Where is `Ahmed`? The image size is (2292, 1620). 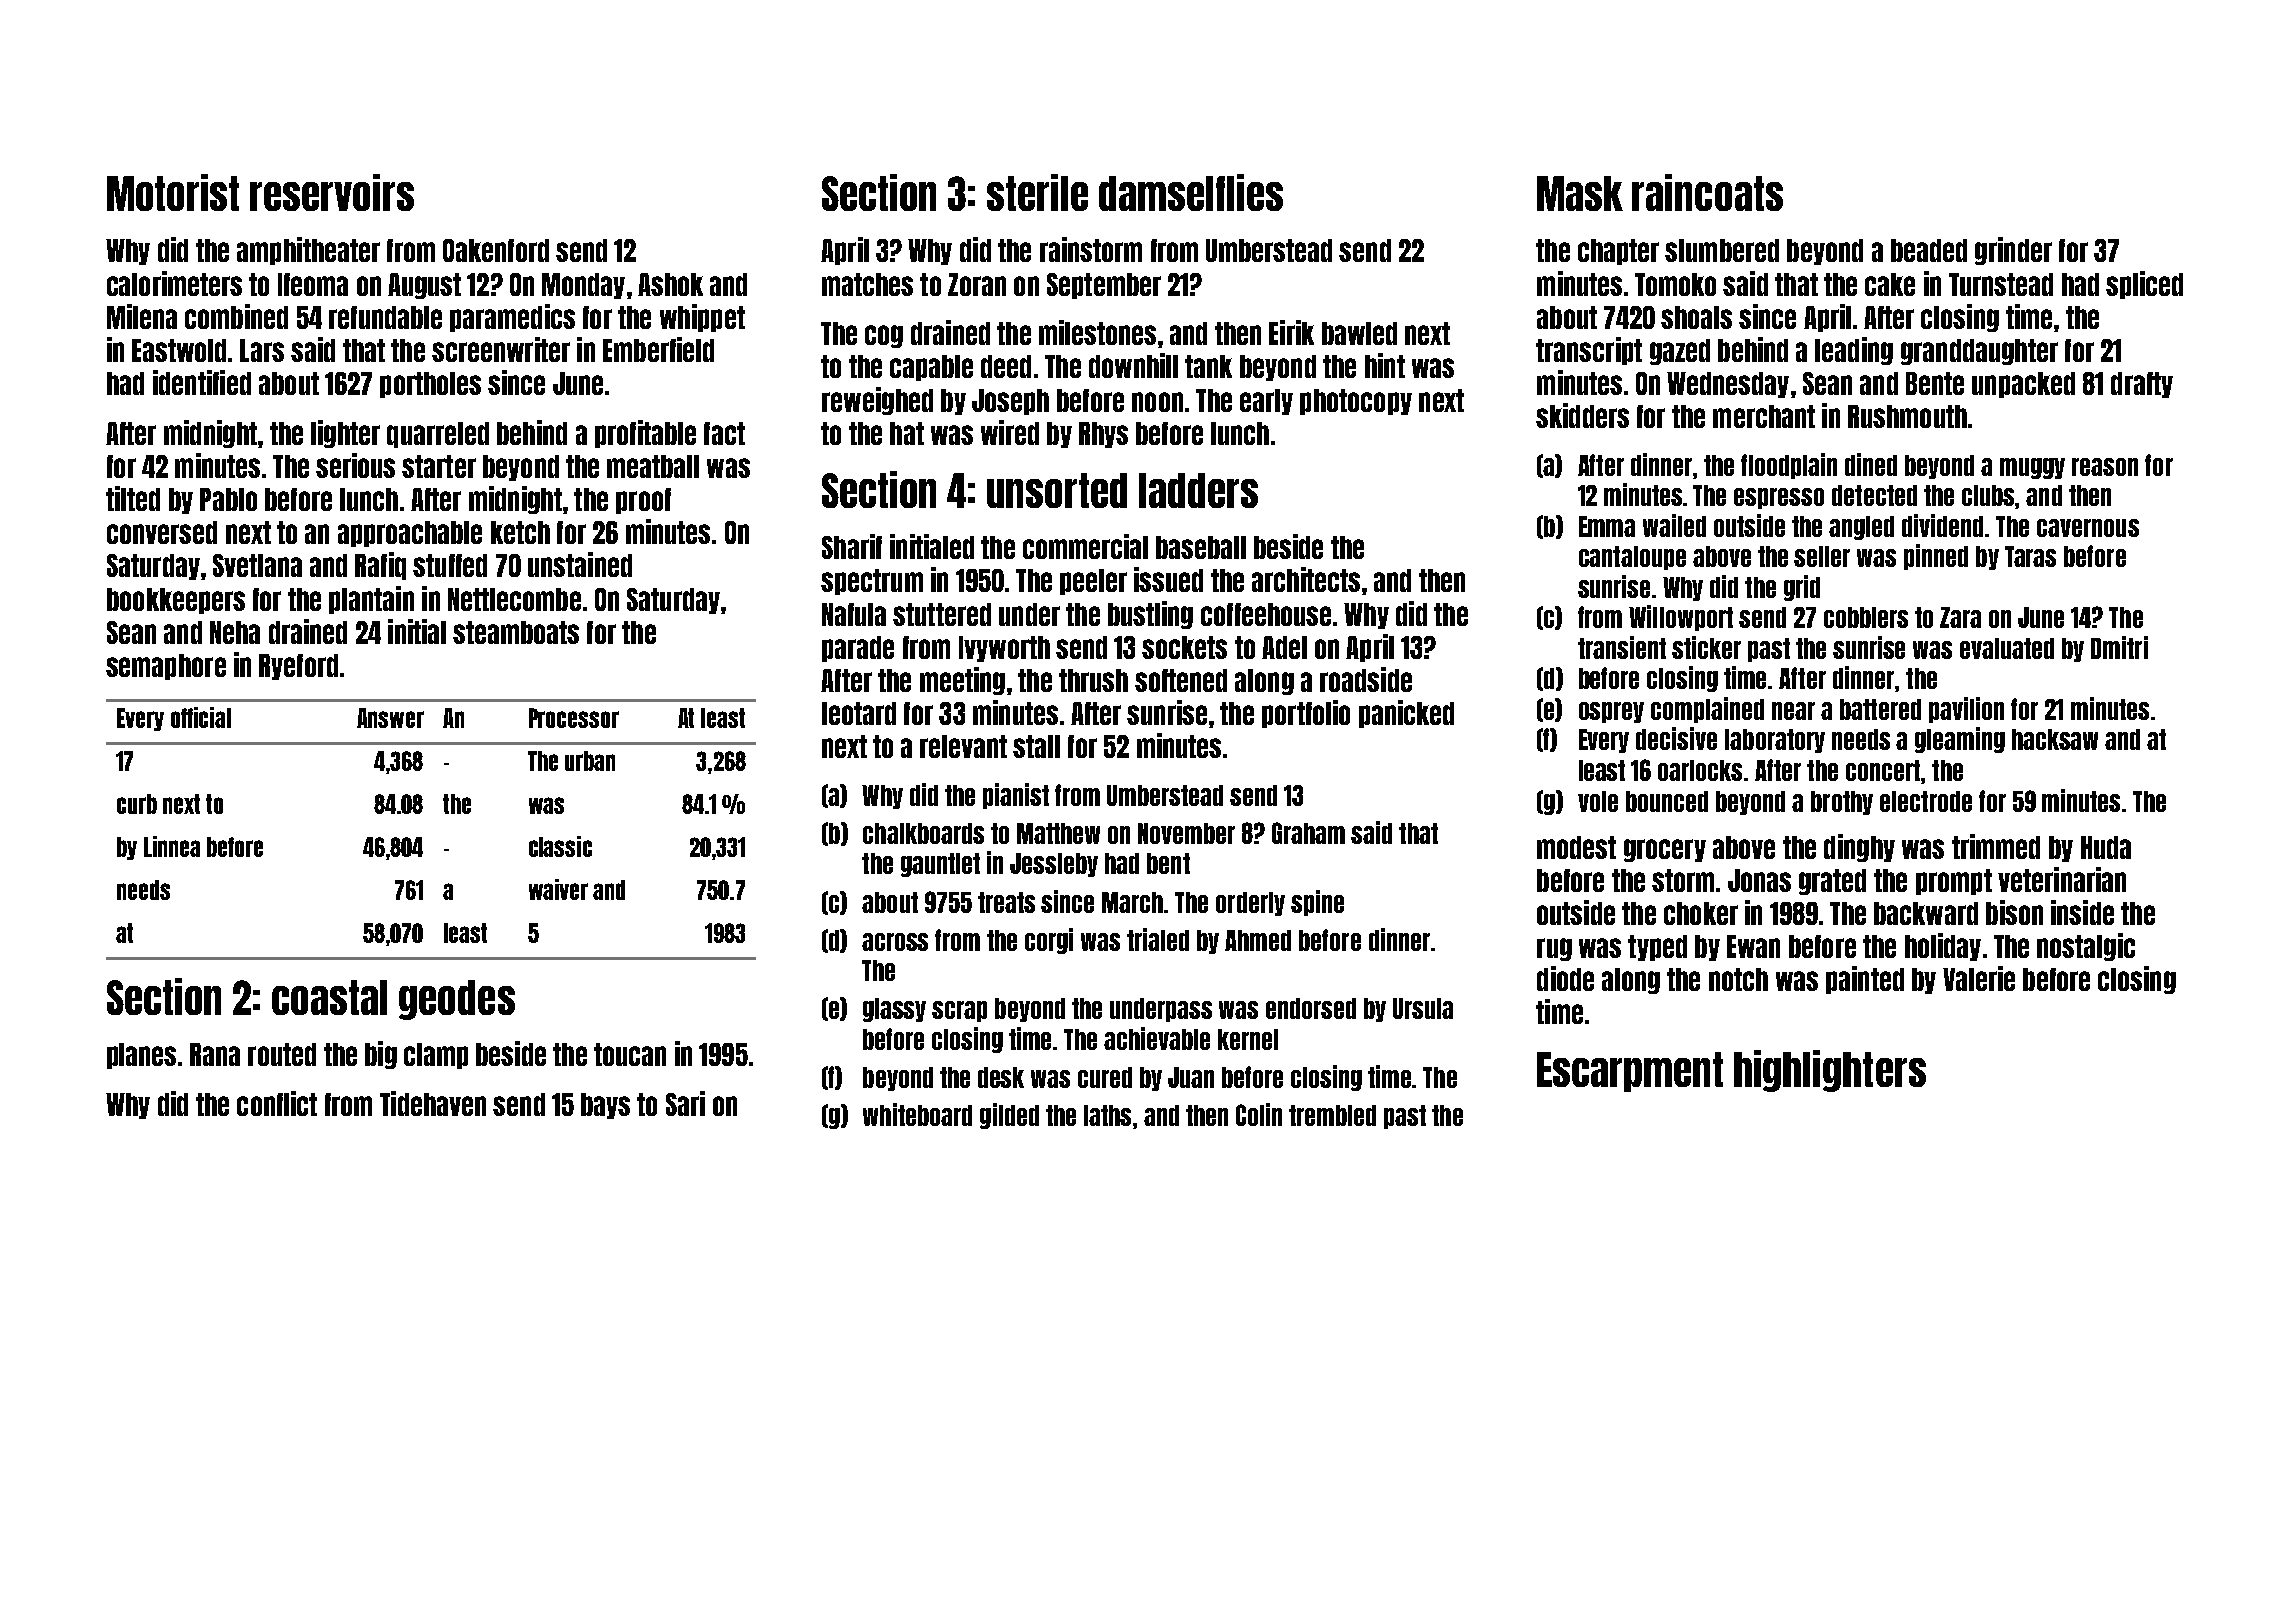 Ahmed is located at coordinates (1258, 940).
